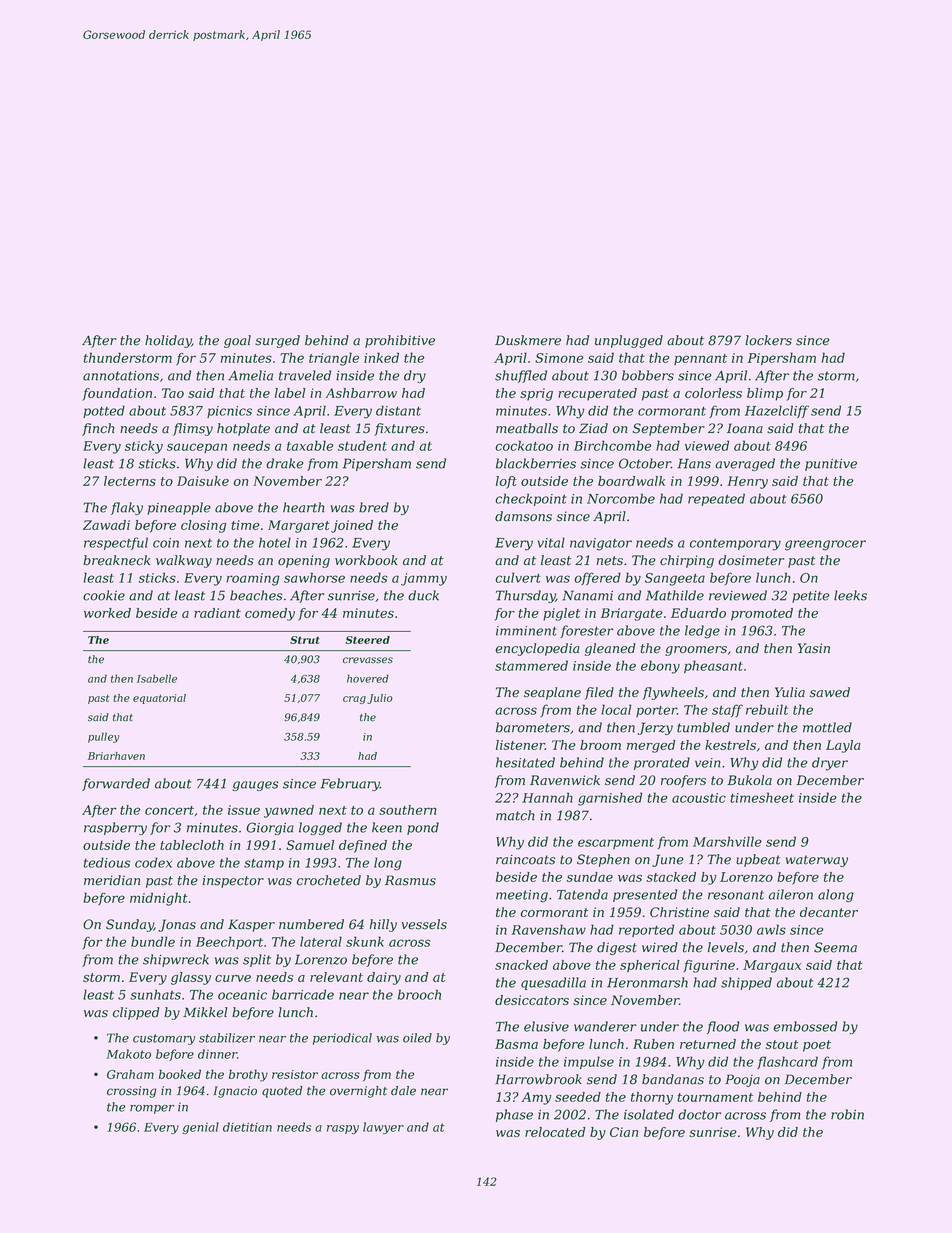 The width and height of the page is (952, 1233). What do you see at coordinates (525, 762) in the page?
I see `hesitated` at bounding box center [525, 762].
